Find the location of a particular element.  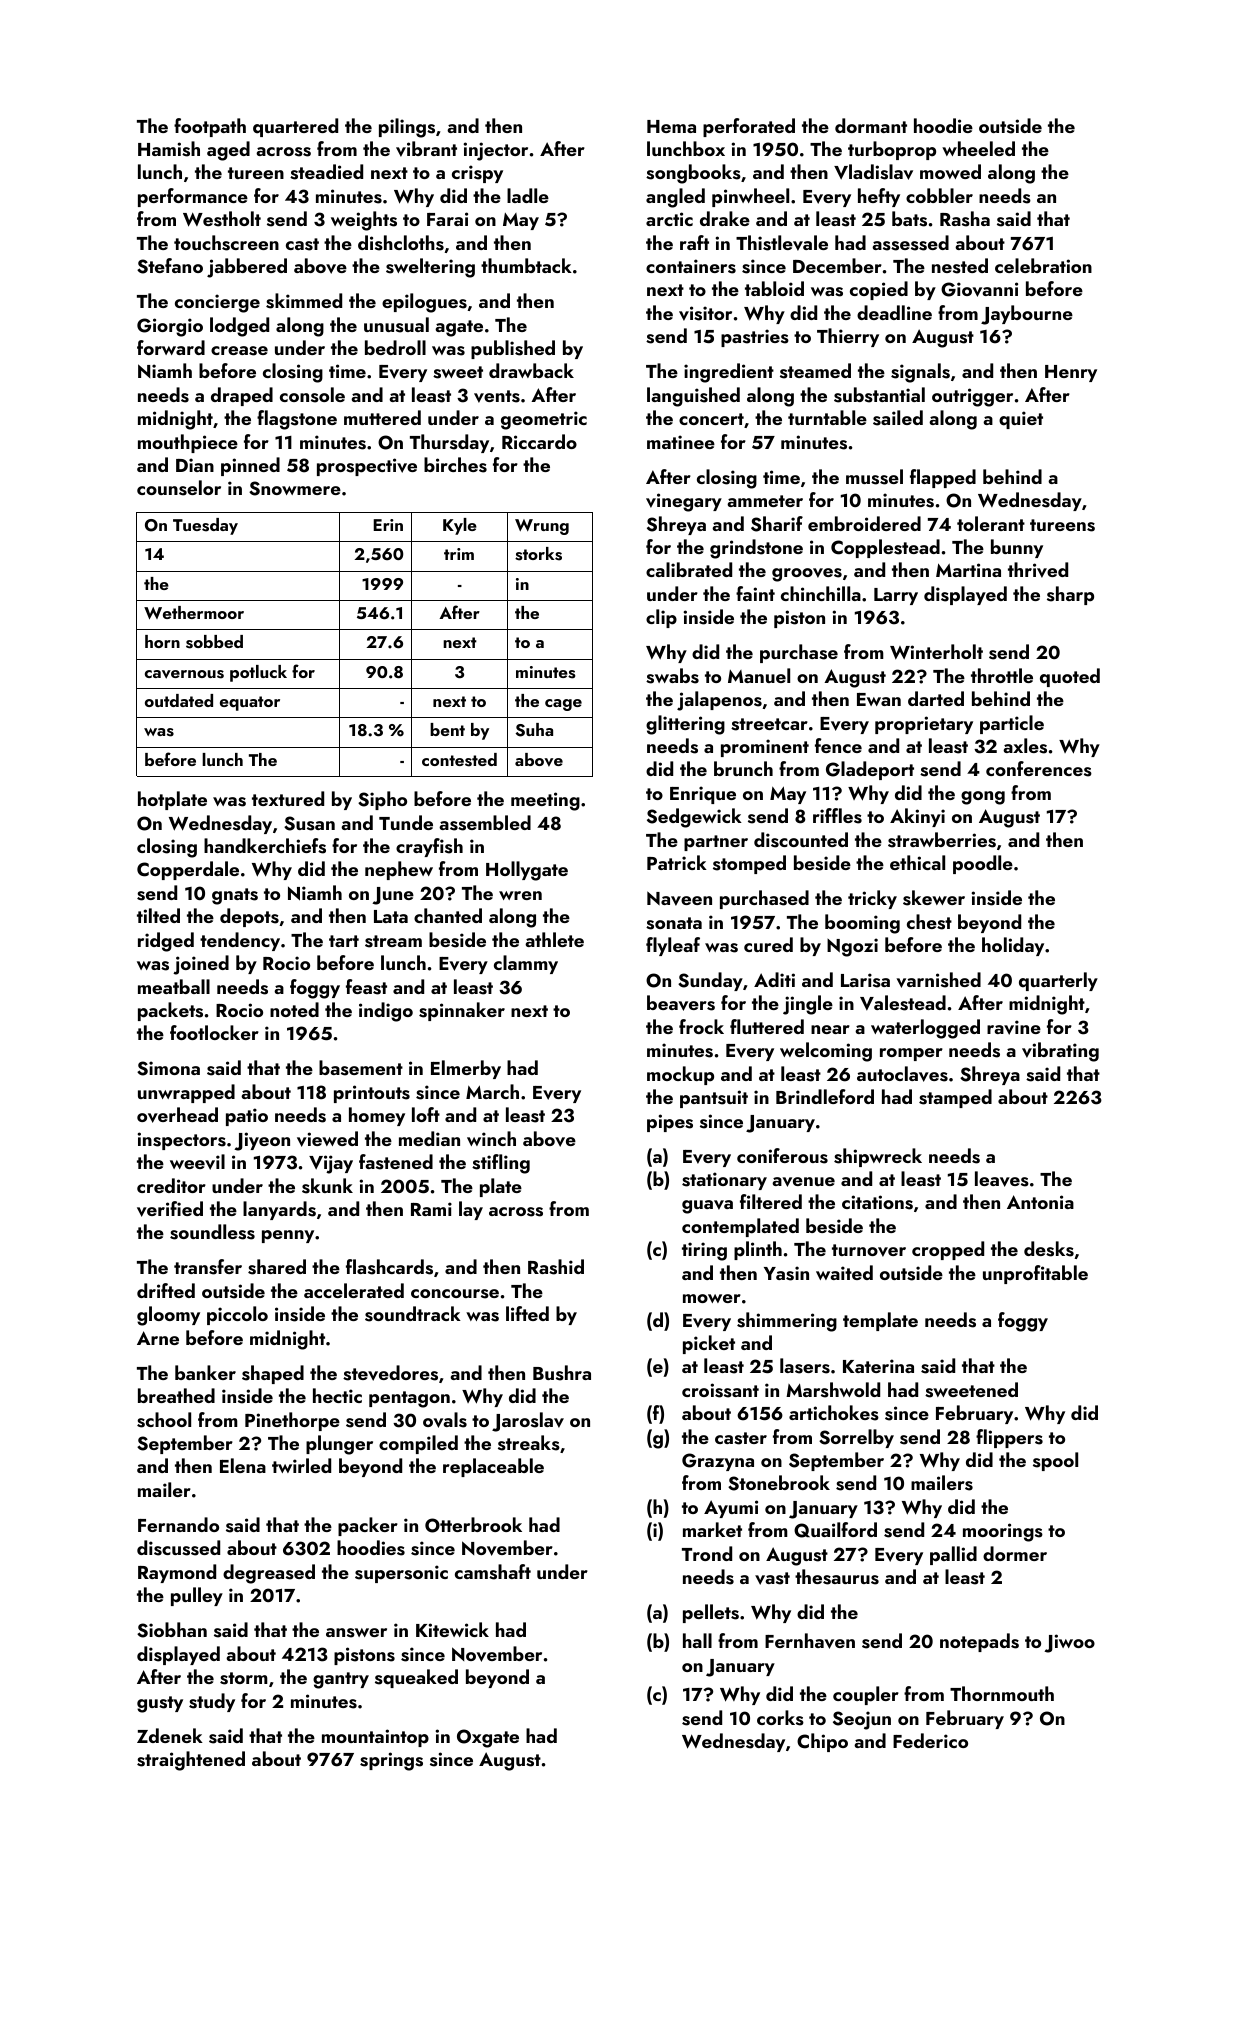

Gladeport is located at coordinates (870, 770).
